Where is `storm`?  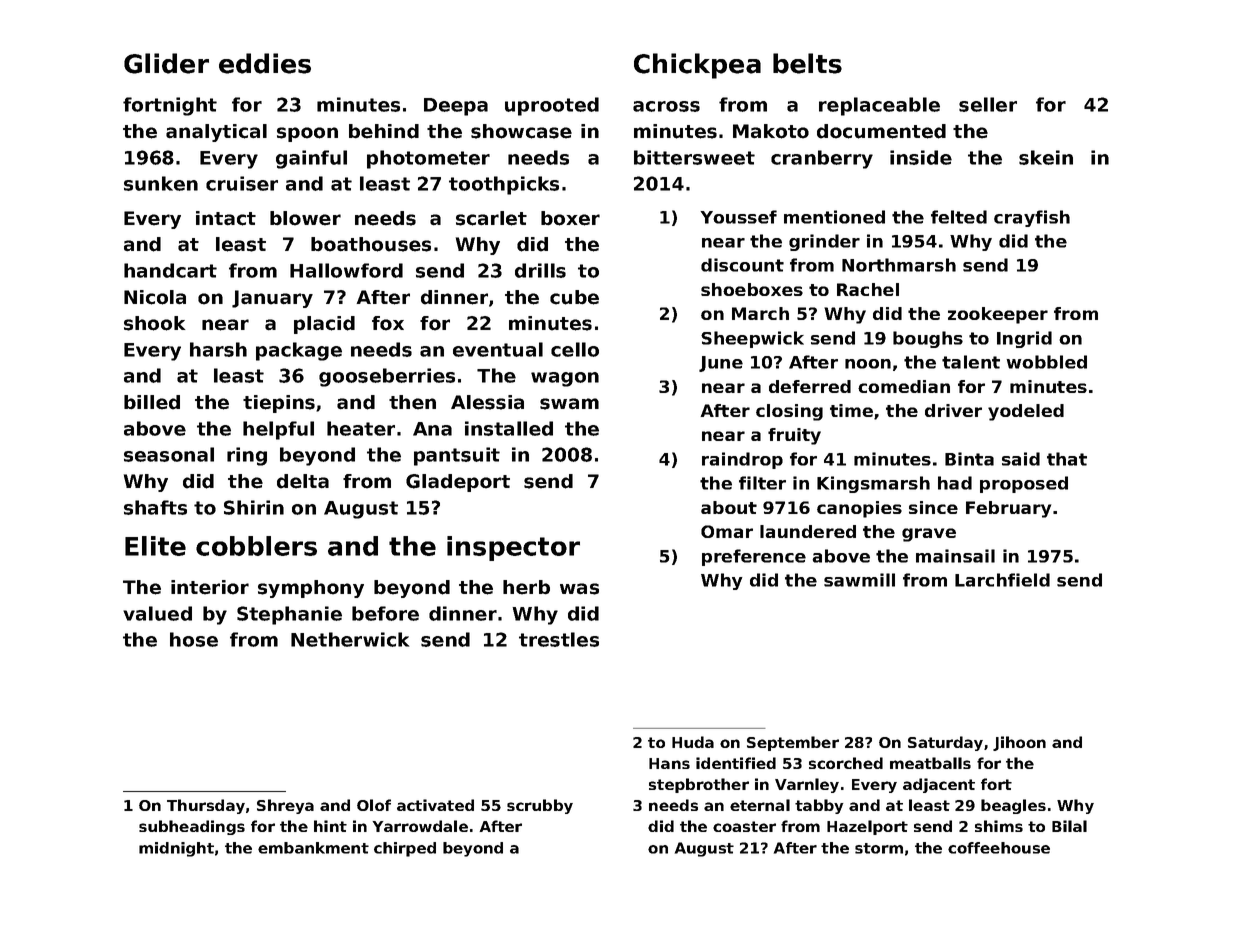
storm is located at coordinates (879, 848).
